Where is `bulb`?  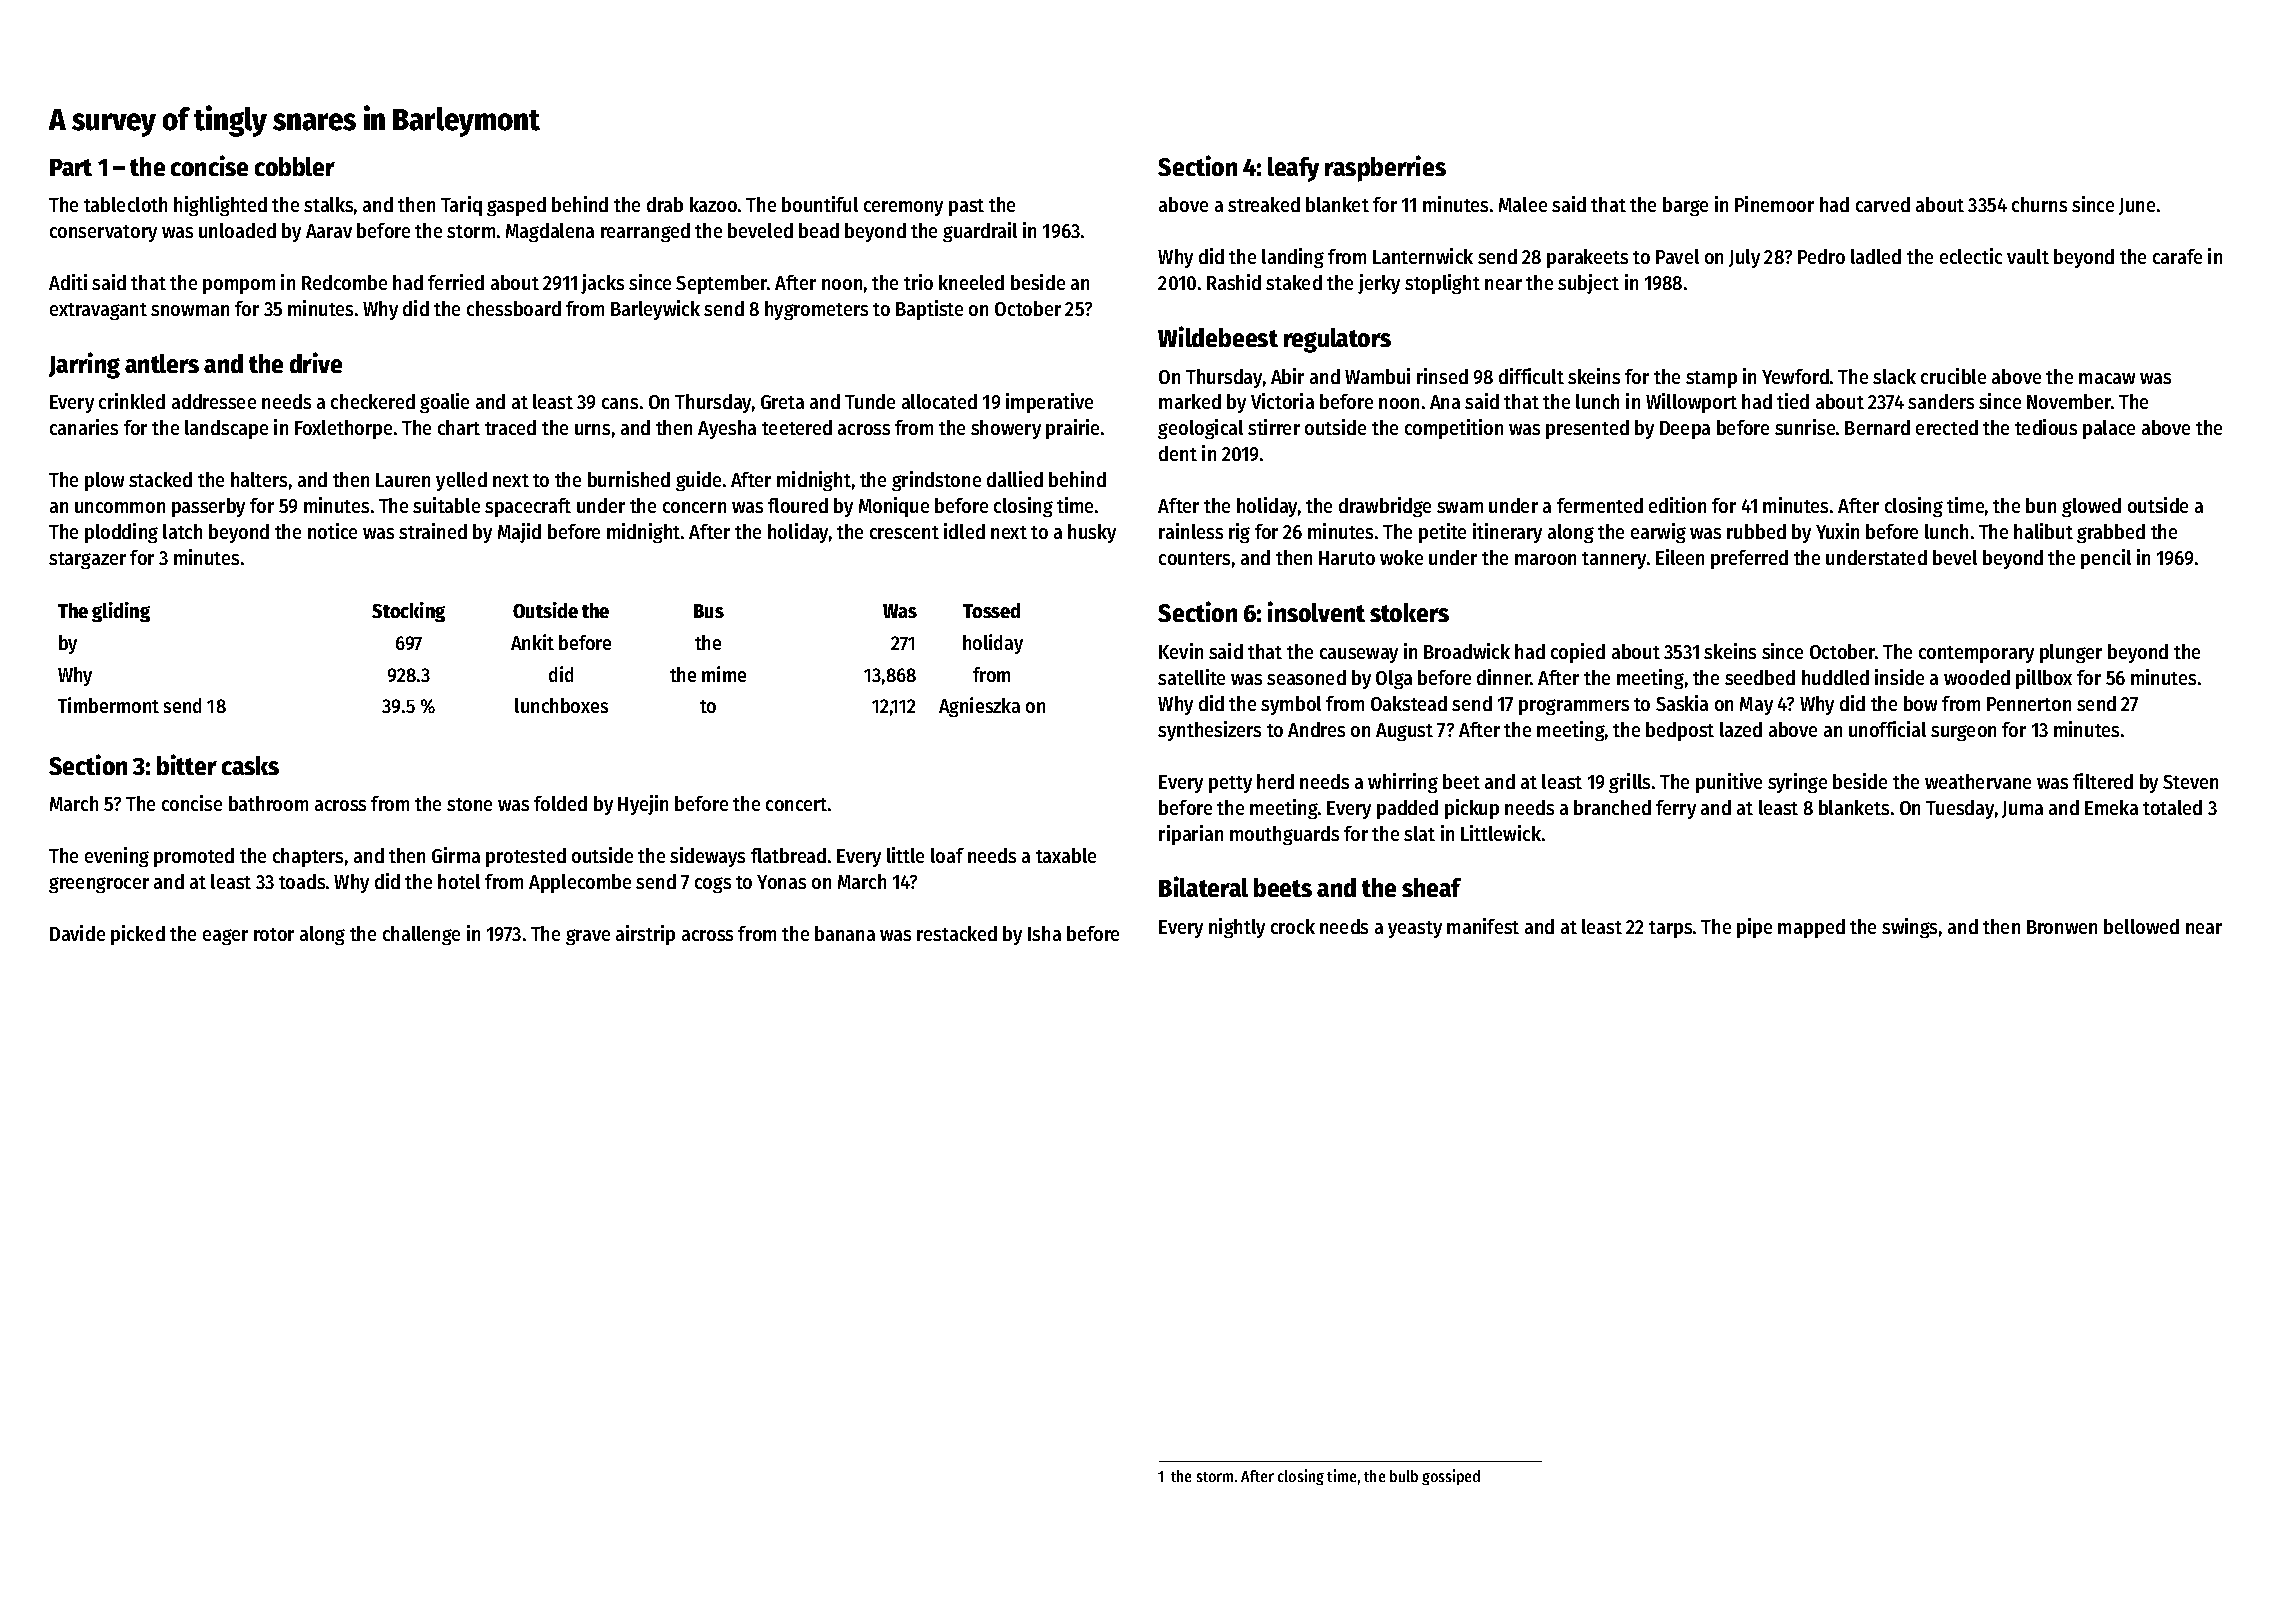 bulb is located at coordinates (1404, 1476).
